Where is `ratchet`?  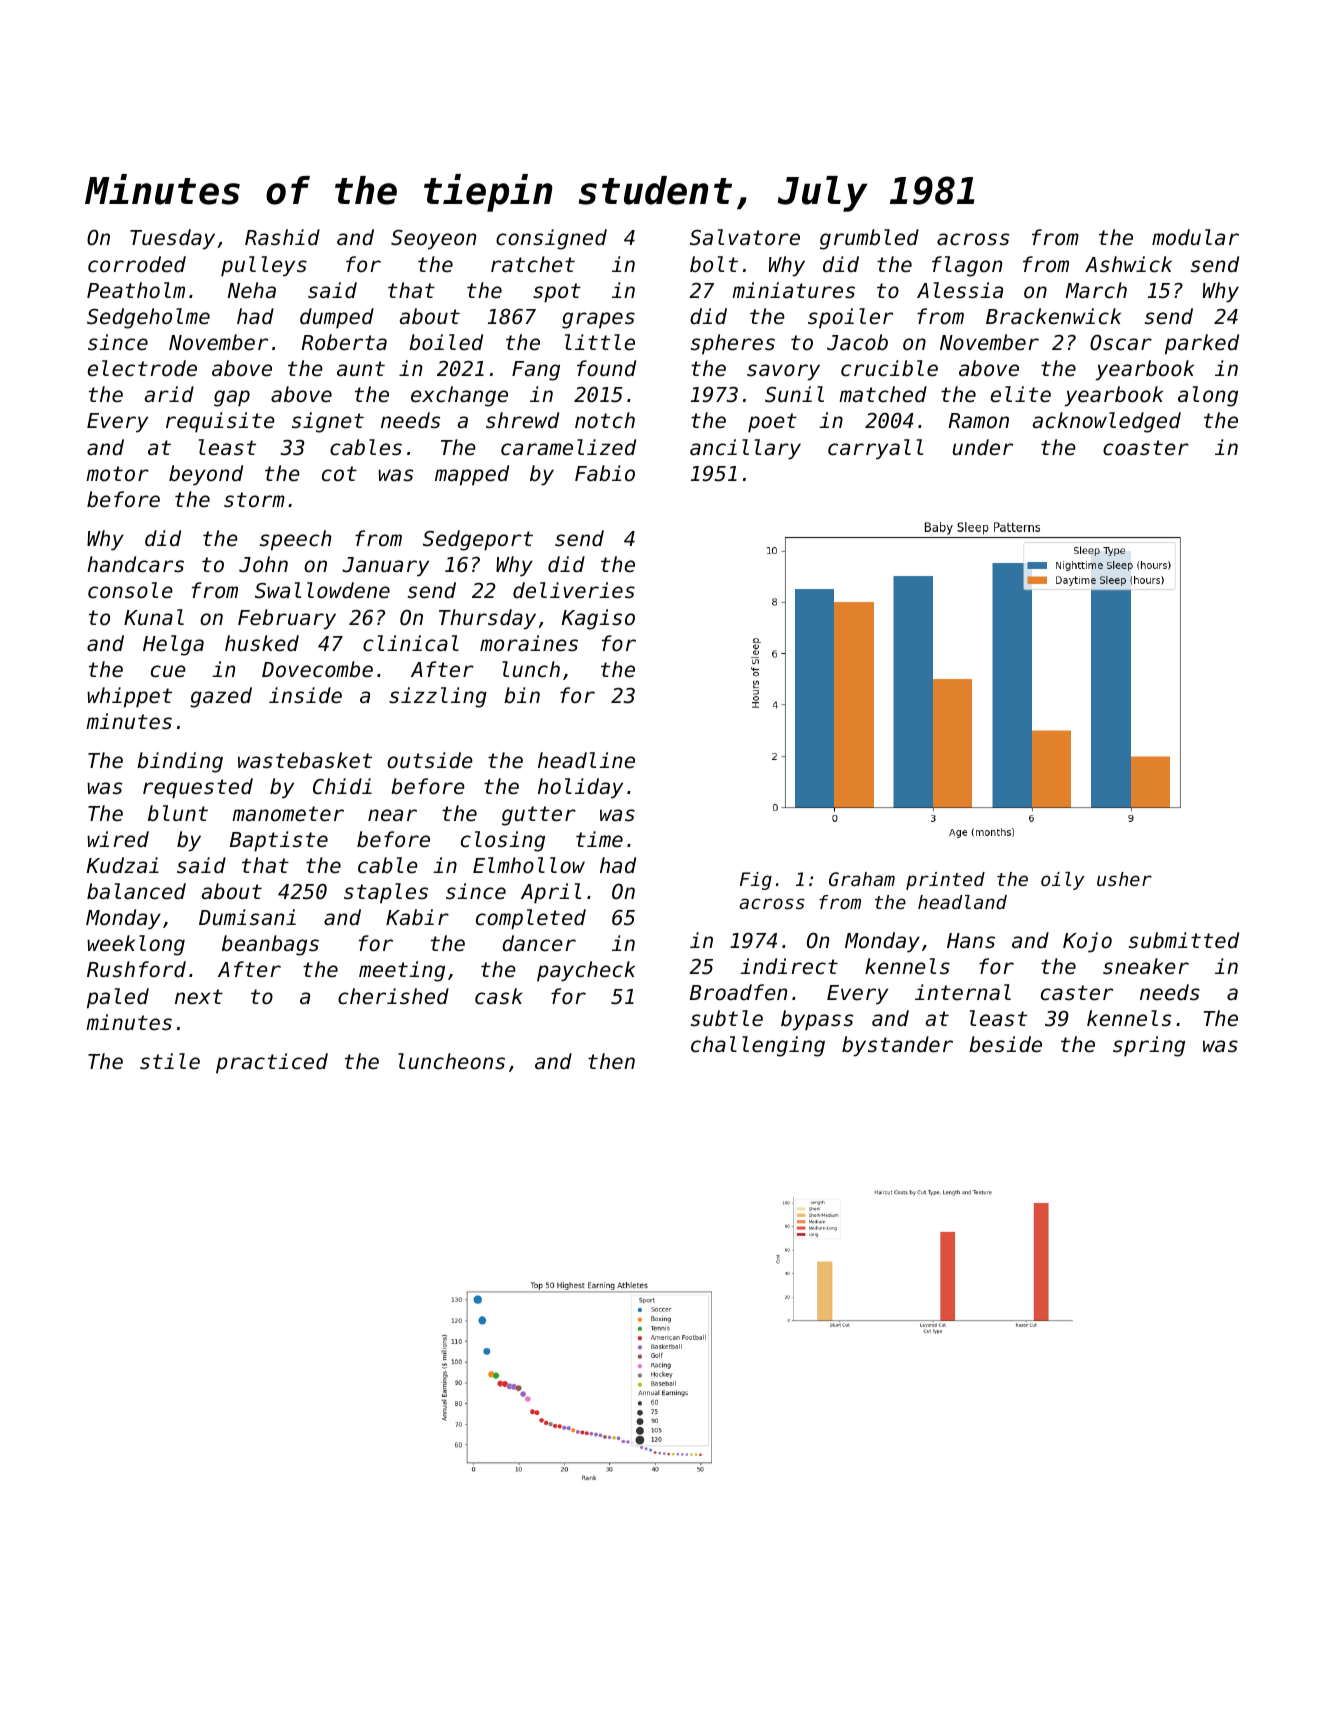
ratchet is located at coordinates (533, 264).
